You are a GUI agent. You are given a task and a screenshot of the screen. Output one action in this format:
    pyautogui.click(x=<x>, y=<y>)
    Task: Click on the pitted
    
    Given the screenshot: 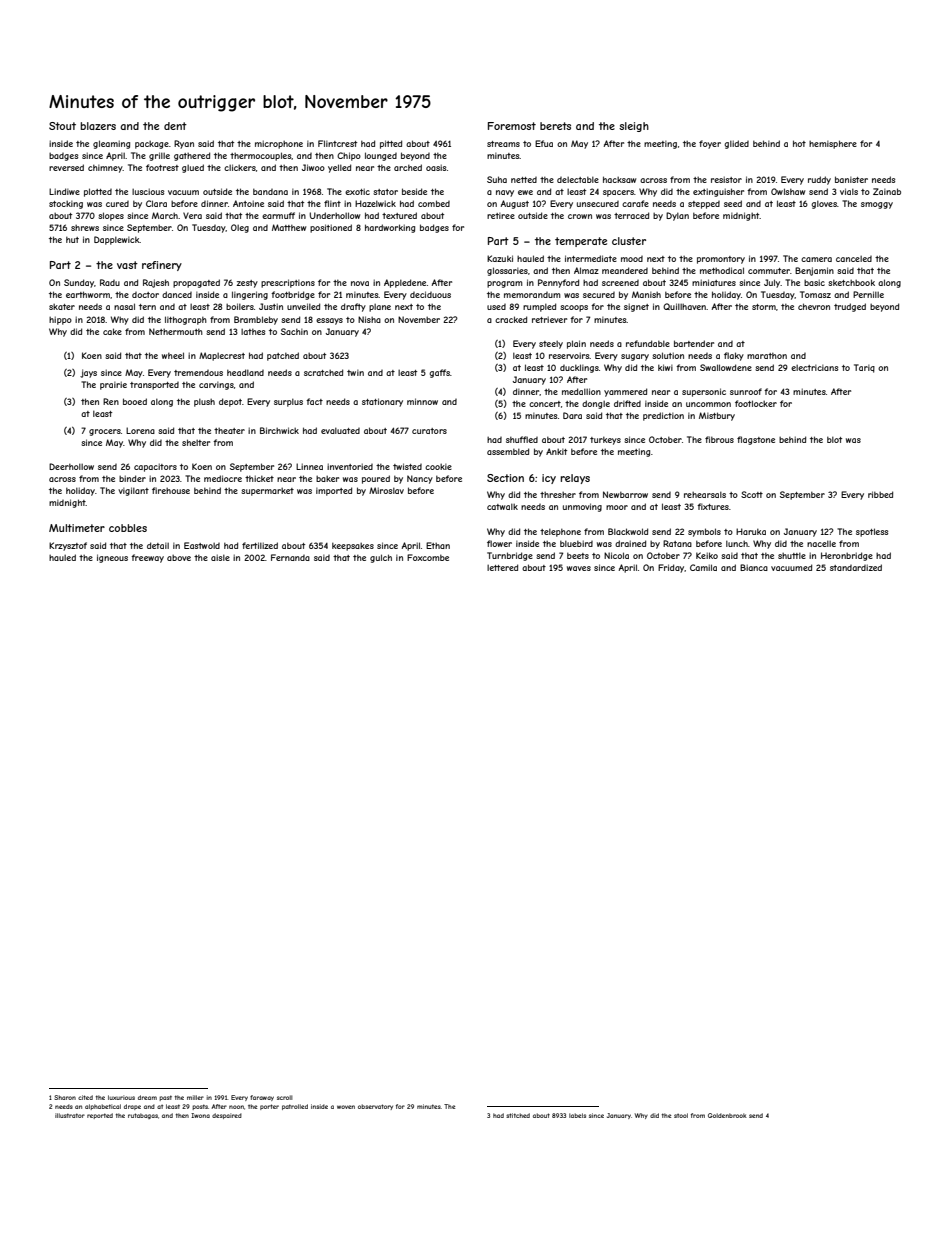 What is the action you would take?
    pyautogui.click(x=391, y=144)
